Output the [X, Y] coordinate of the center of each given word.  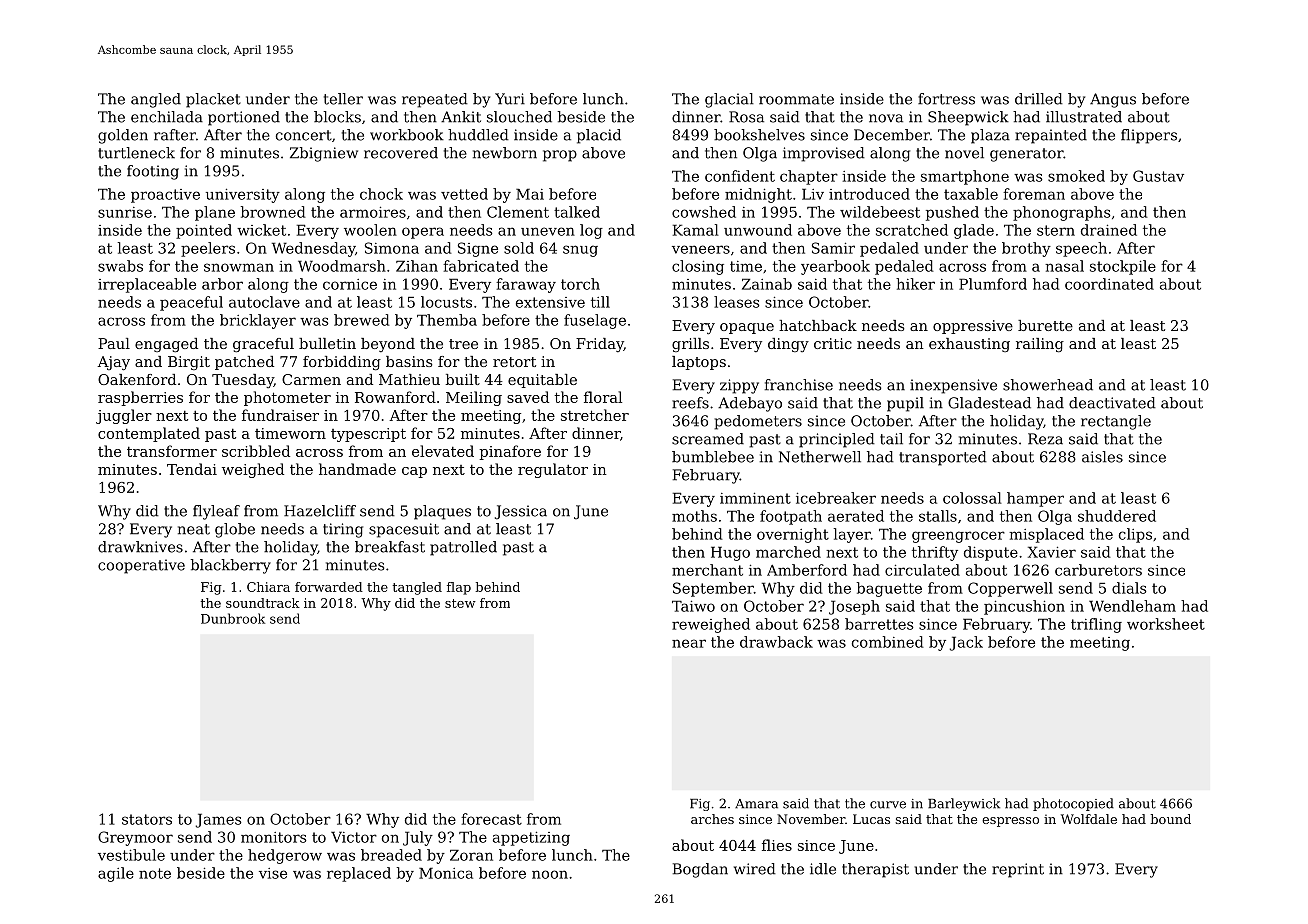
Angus [1113, 100]
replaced [359, 874]
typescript [368, 435]
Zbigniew [324, 154]
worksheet [1166, 624]
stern [1056, 230]
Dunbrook [233, 618]
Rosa [746, 117]
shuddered [1117, 516]
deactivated [1112, 403]
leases [737, 302]
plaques [442, 512]
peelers [208, 249]
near [689, 643]
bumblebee [713, 457]
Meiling [474, 398]
